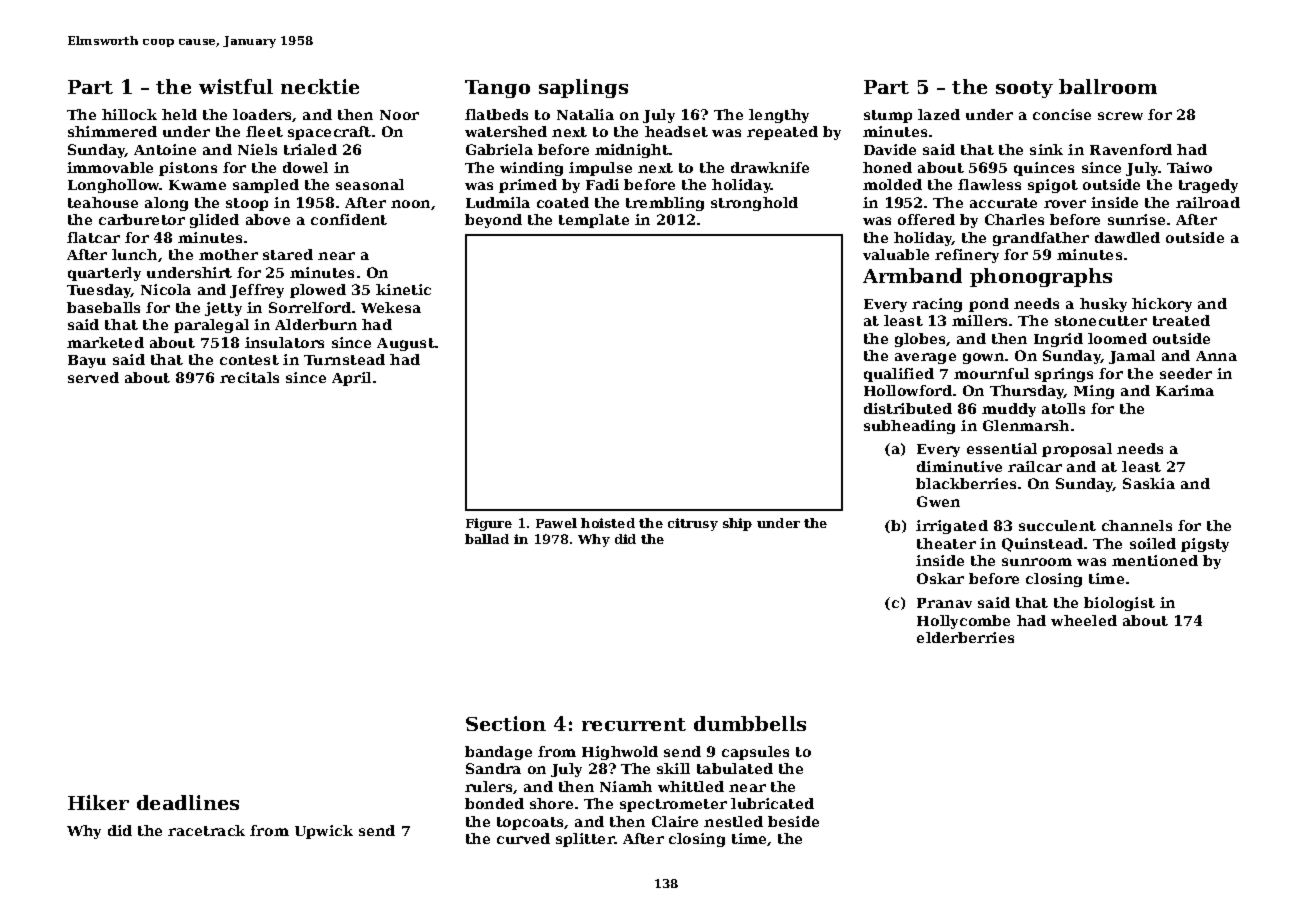 This screenshot has height=924, width=1308. Describe the element at coordinates (93, 377) in the screenshot. I see `served` at that location.
